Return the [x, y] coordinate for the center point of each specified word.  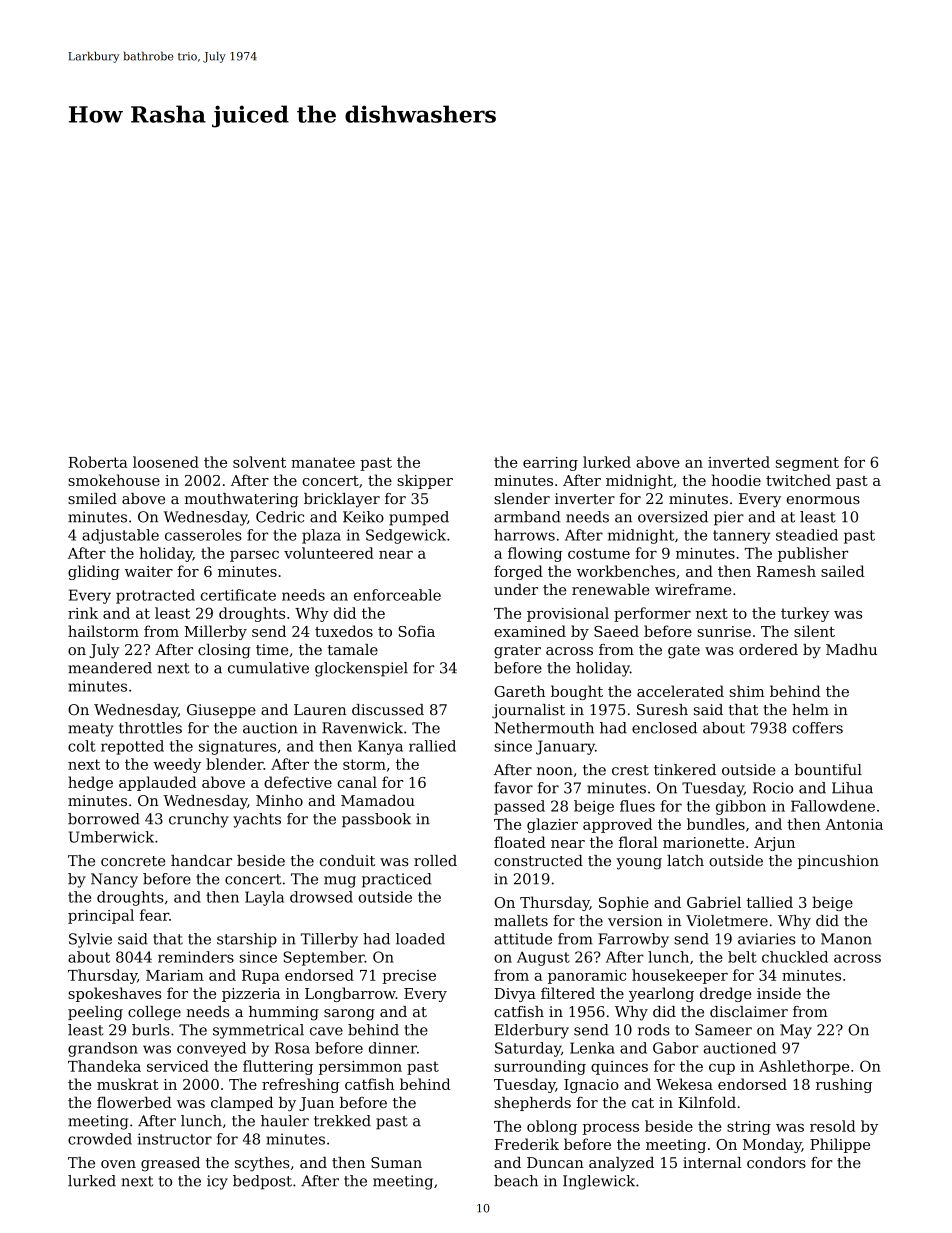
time [272, 649]
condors [776, 1162]
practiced [397, 880]
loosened [166, 462]
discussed [388, 710]
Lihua [852, 788]
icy [217, 1182]
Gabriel [714, 902]
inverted [739, 462]
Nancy [114, 880]
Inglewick [599, 1182]
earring [550, 464]
